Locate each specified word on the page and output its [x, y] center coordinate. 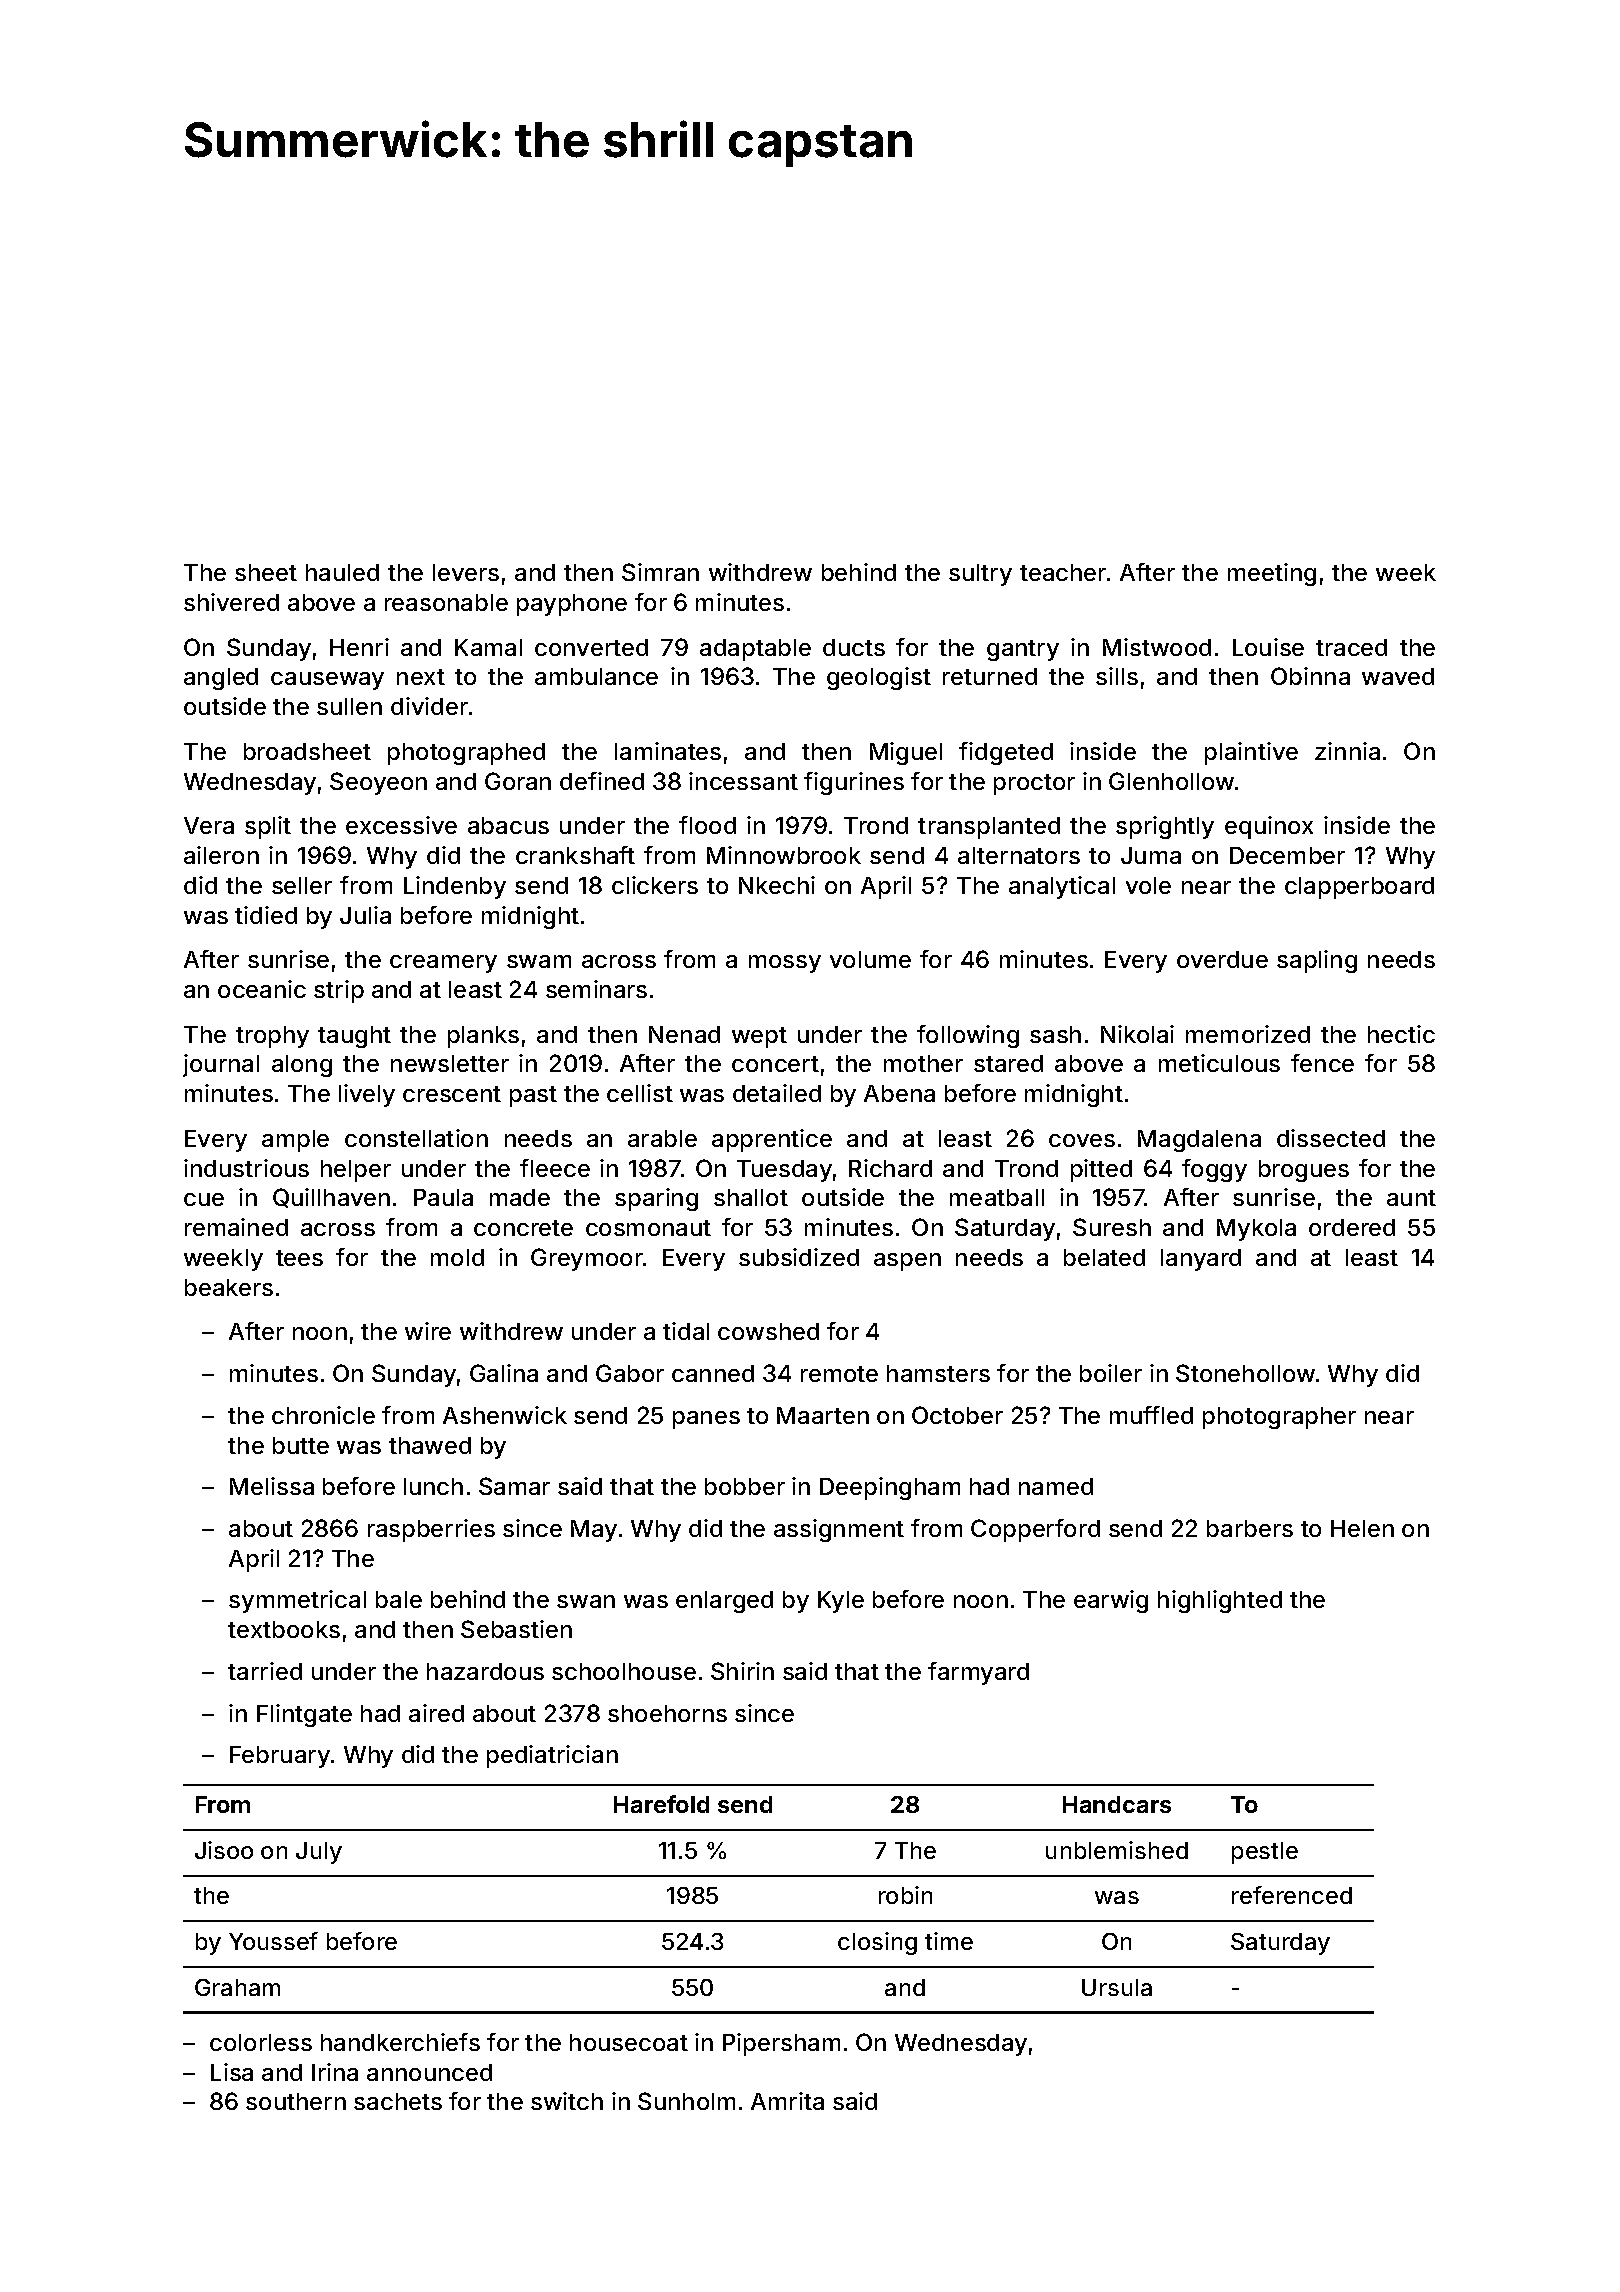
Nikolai [1137, 1034]
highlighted [1220, 1601]
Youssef [273, 1941]
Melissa [272, 1486]
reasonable [446, 602]
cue [204, 1199]
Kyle [841, 1602]
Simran [660, 572]
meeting [1272, 574]
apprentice [772, 1140]
